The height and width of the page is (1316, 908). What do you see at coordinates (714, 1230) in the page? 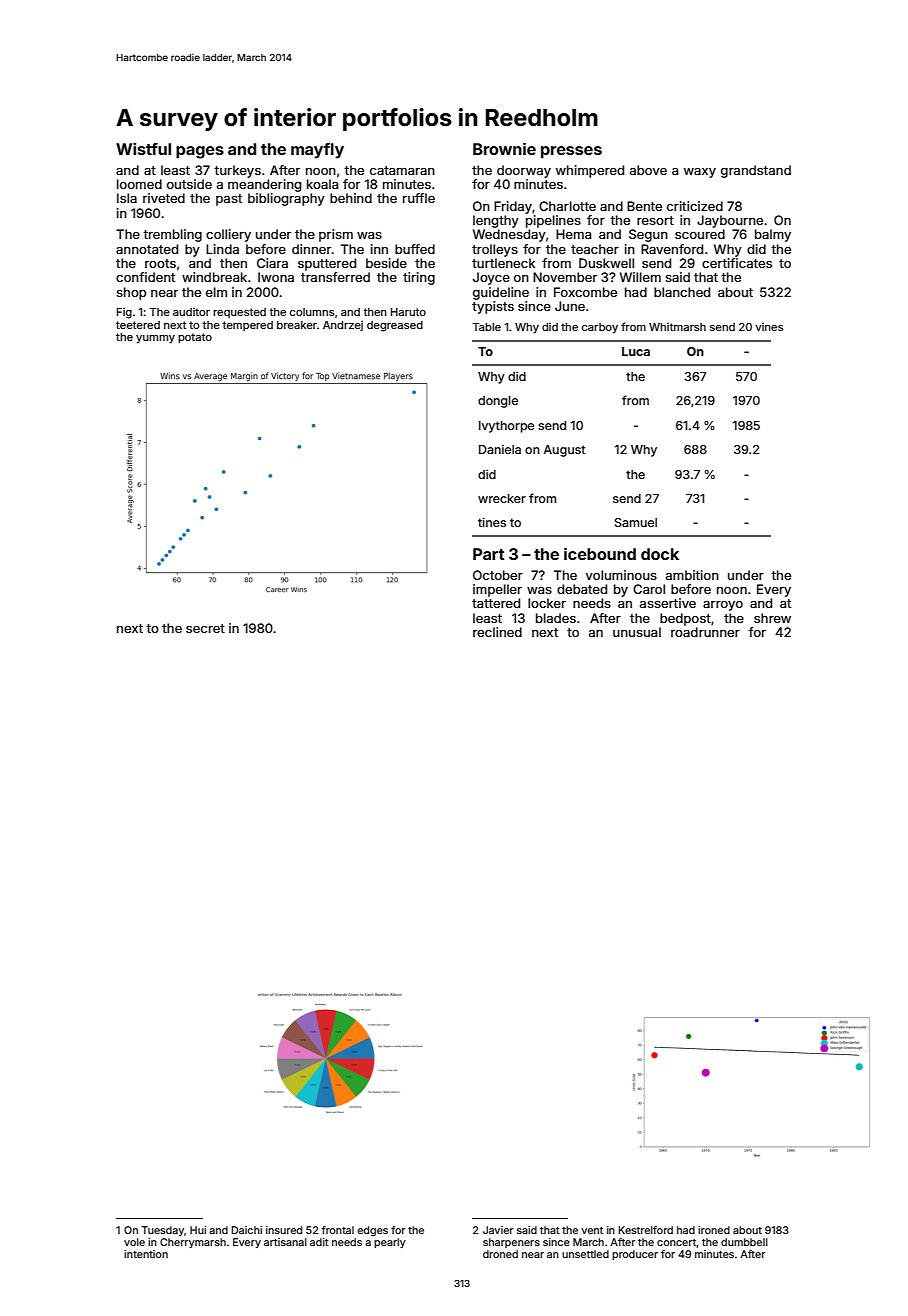
I see `ironed` at bounding box center [714, 1230].
